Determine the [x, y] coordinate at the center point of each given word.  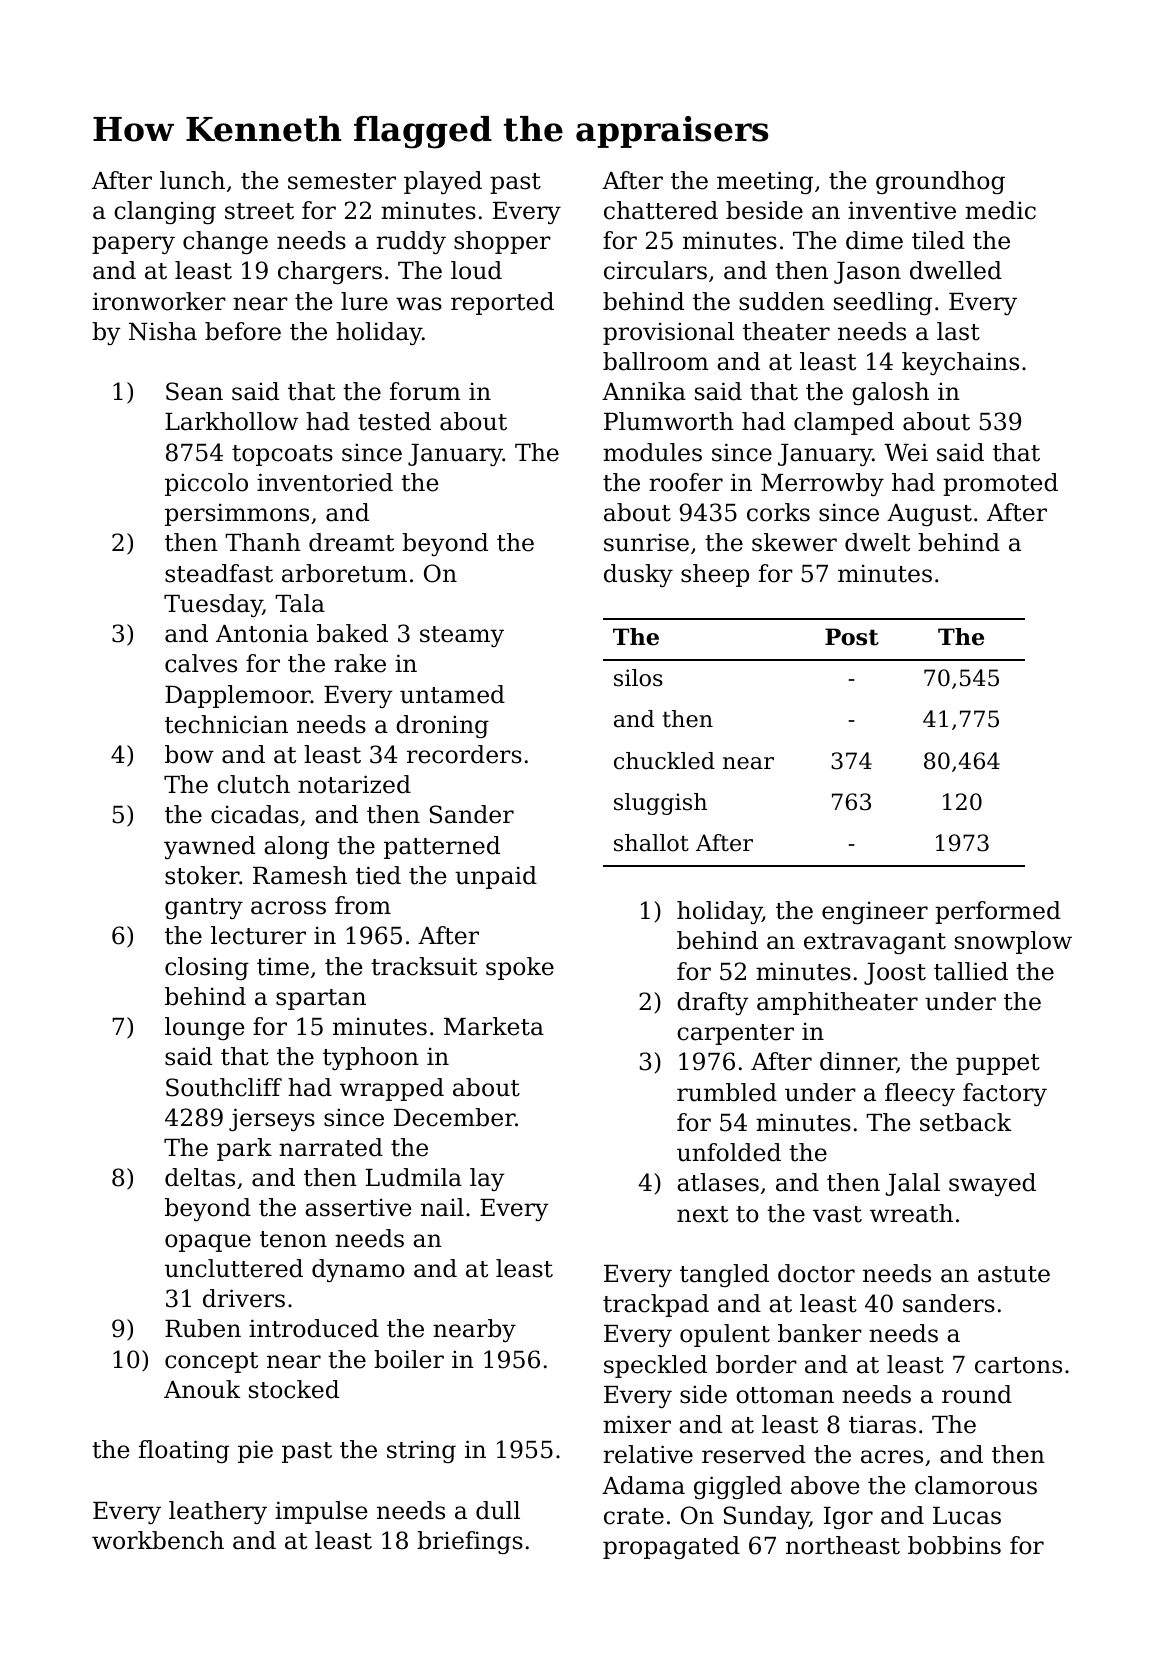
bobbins [954, 1545]
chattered [661, 210]
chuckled [664, 761]
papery [133, 245]
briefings [470, 1542]
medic [1000, 210]
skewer [794, 542]
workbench [158, 1540]
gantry [204, 908]
